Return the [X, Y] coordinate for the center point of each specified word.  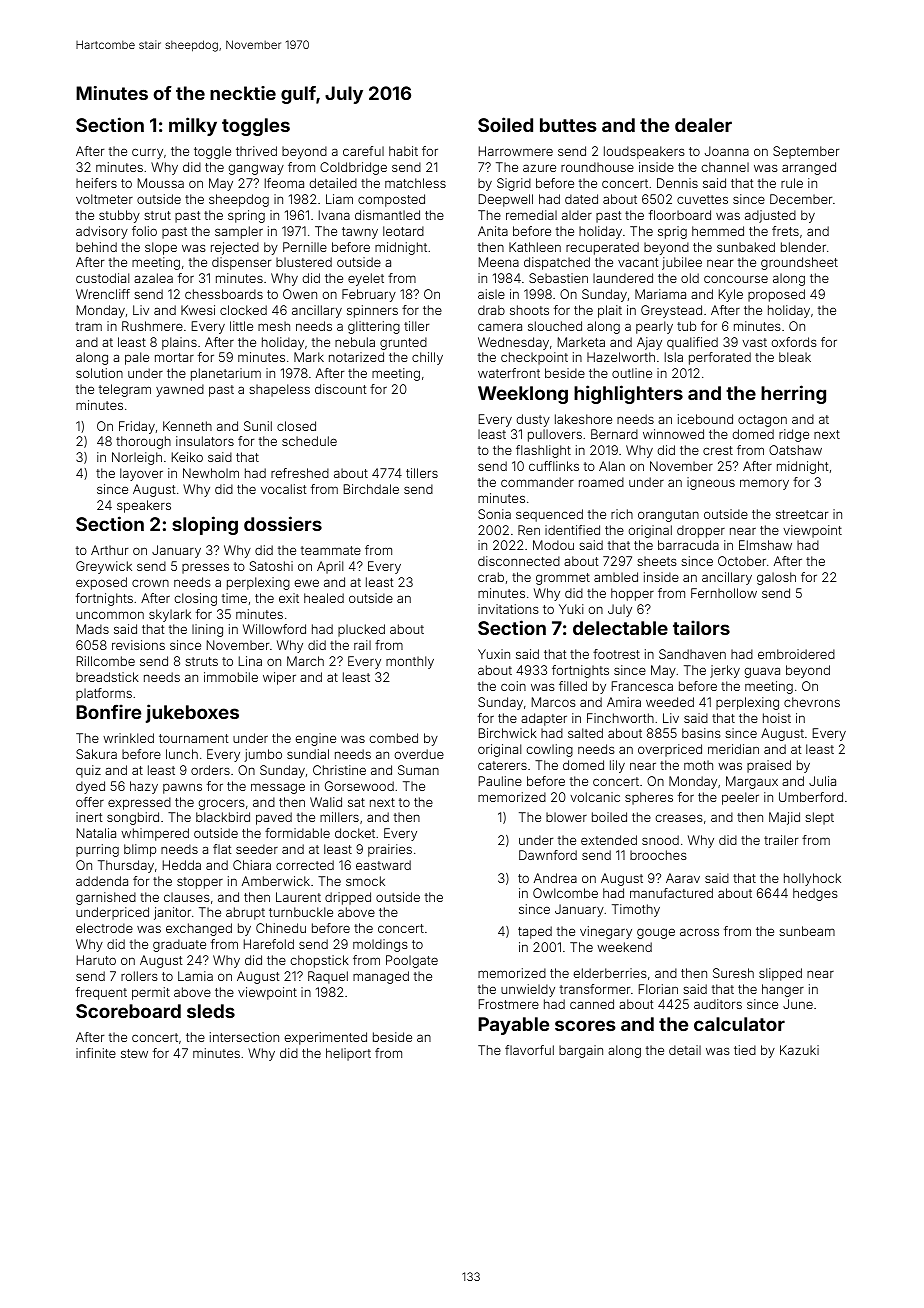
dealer [703, 125]
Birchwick [508, 733]
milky [193, 126]
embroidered [796, 654]
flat [222, 849]
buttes [568, 125]
